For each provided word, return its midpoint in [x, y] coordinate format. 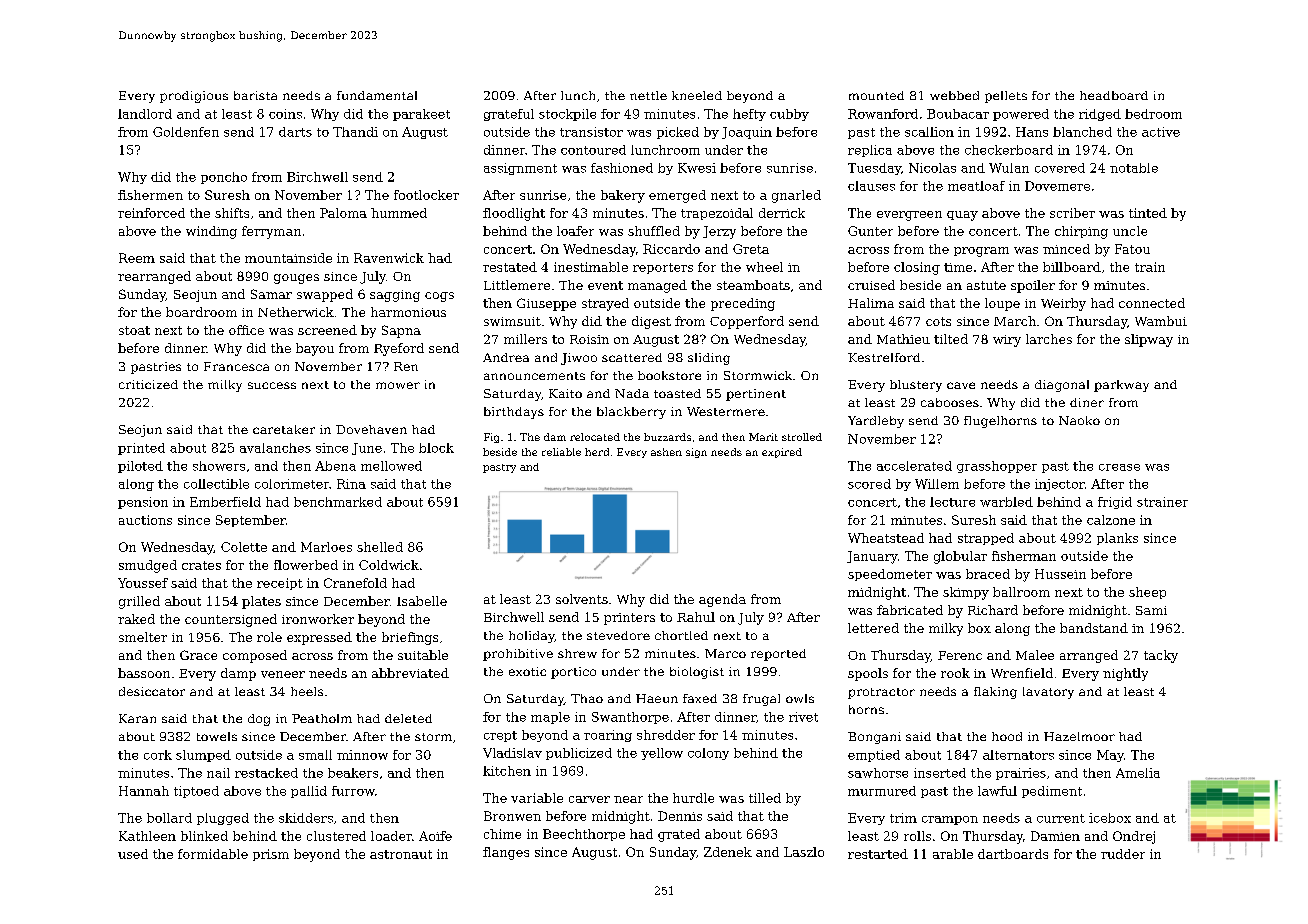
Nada [632, 393]
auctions [145, 520]
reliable [561, 452]
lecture [952, 502]
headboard [1114, 95]
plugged [223, 819]
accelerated [914, 466]
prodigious [194, 97]
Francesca [236, 366]
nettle [648, 95]
